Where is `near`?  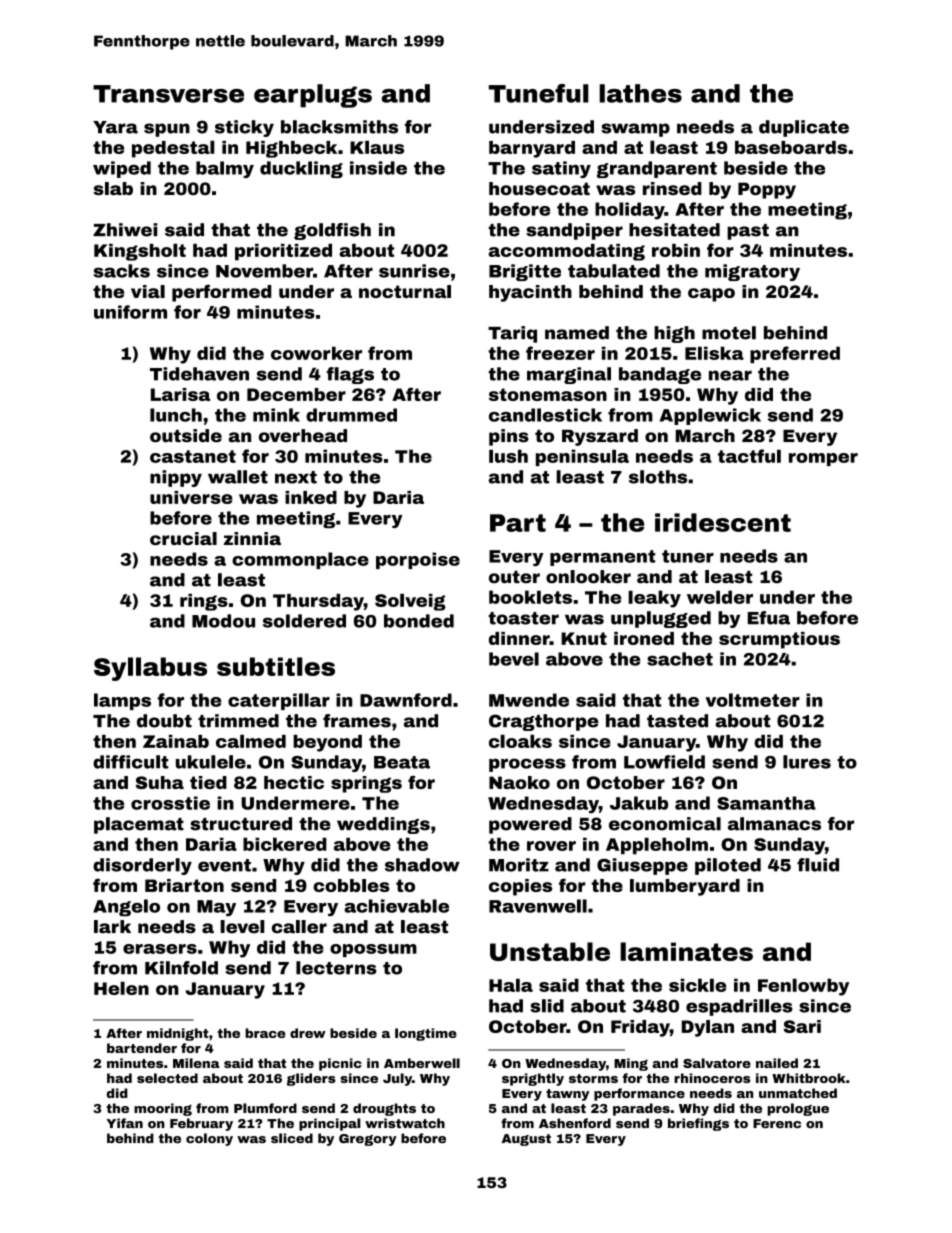
near is located at coordinates (730, 375).
